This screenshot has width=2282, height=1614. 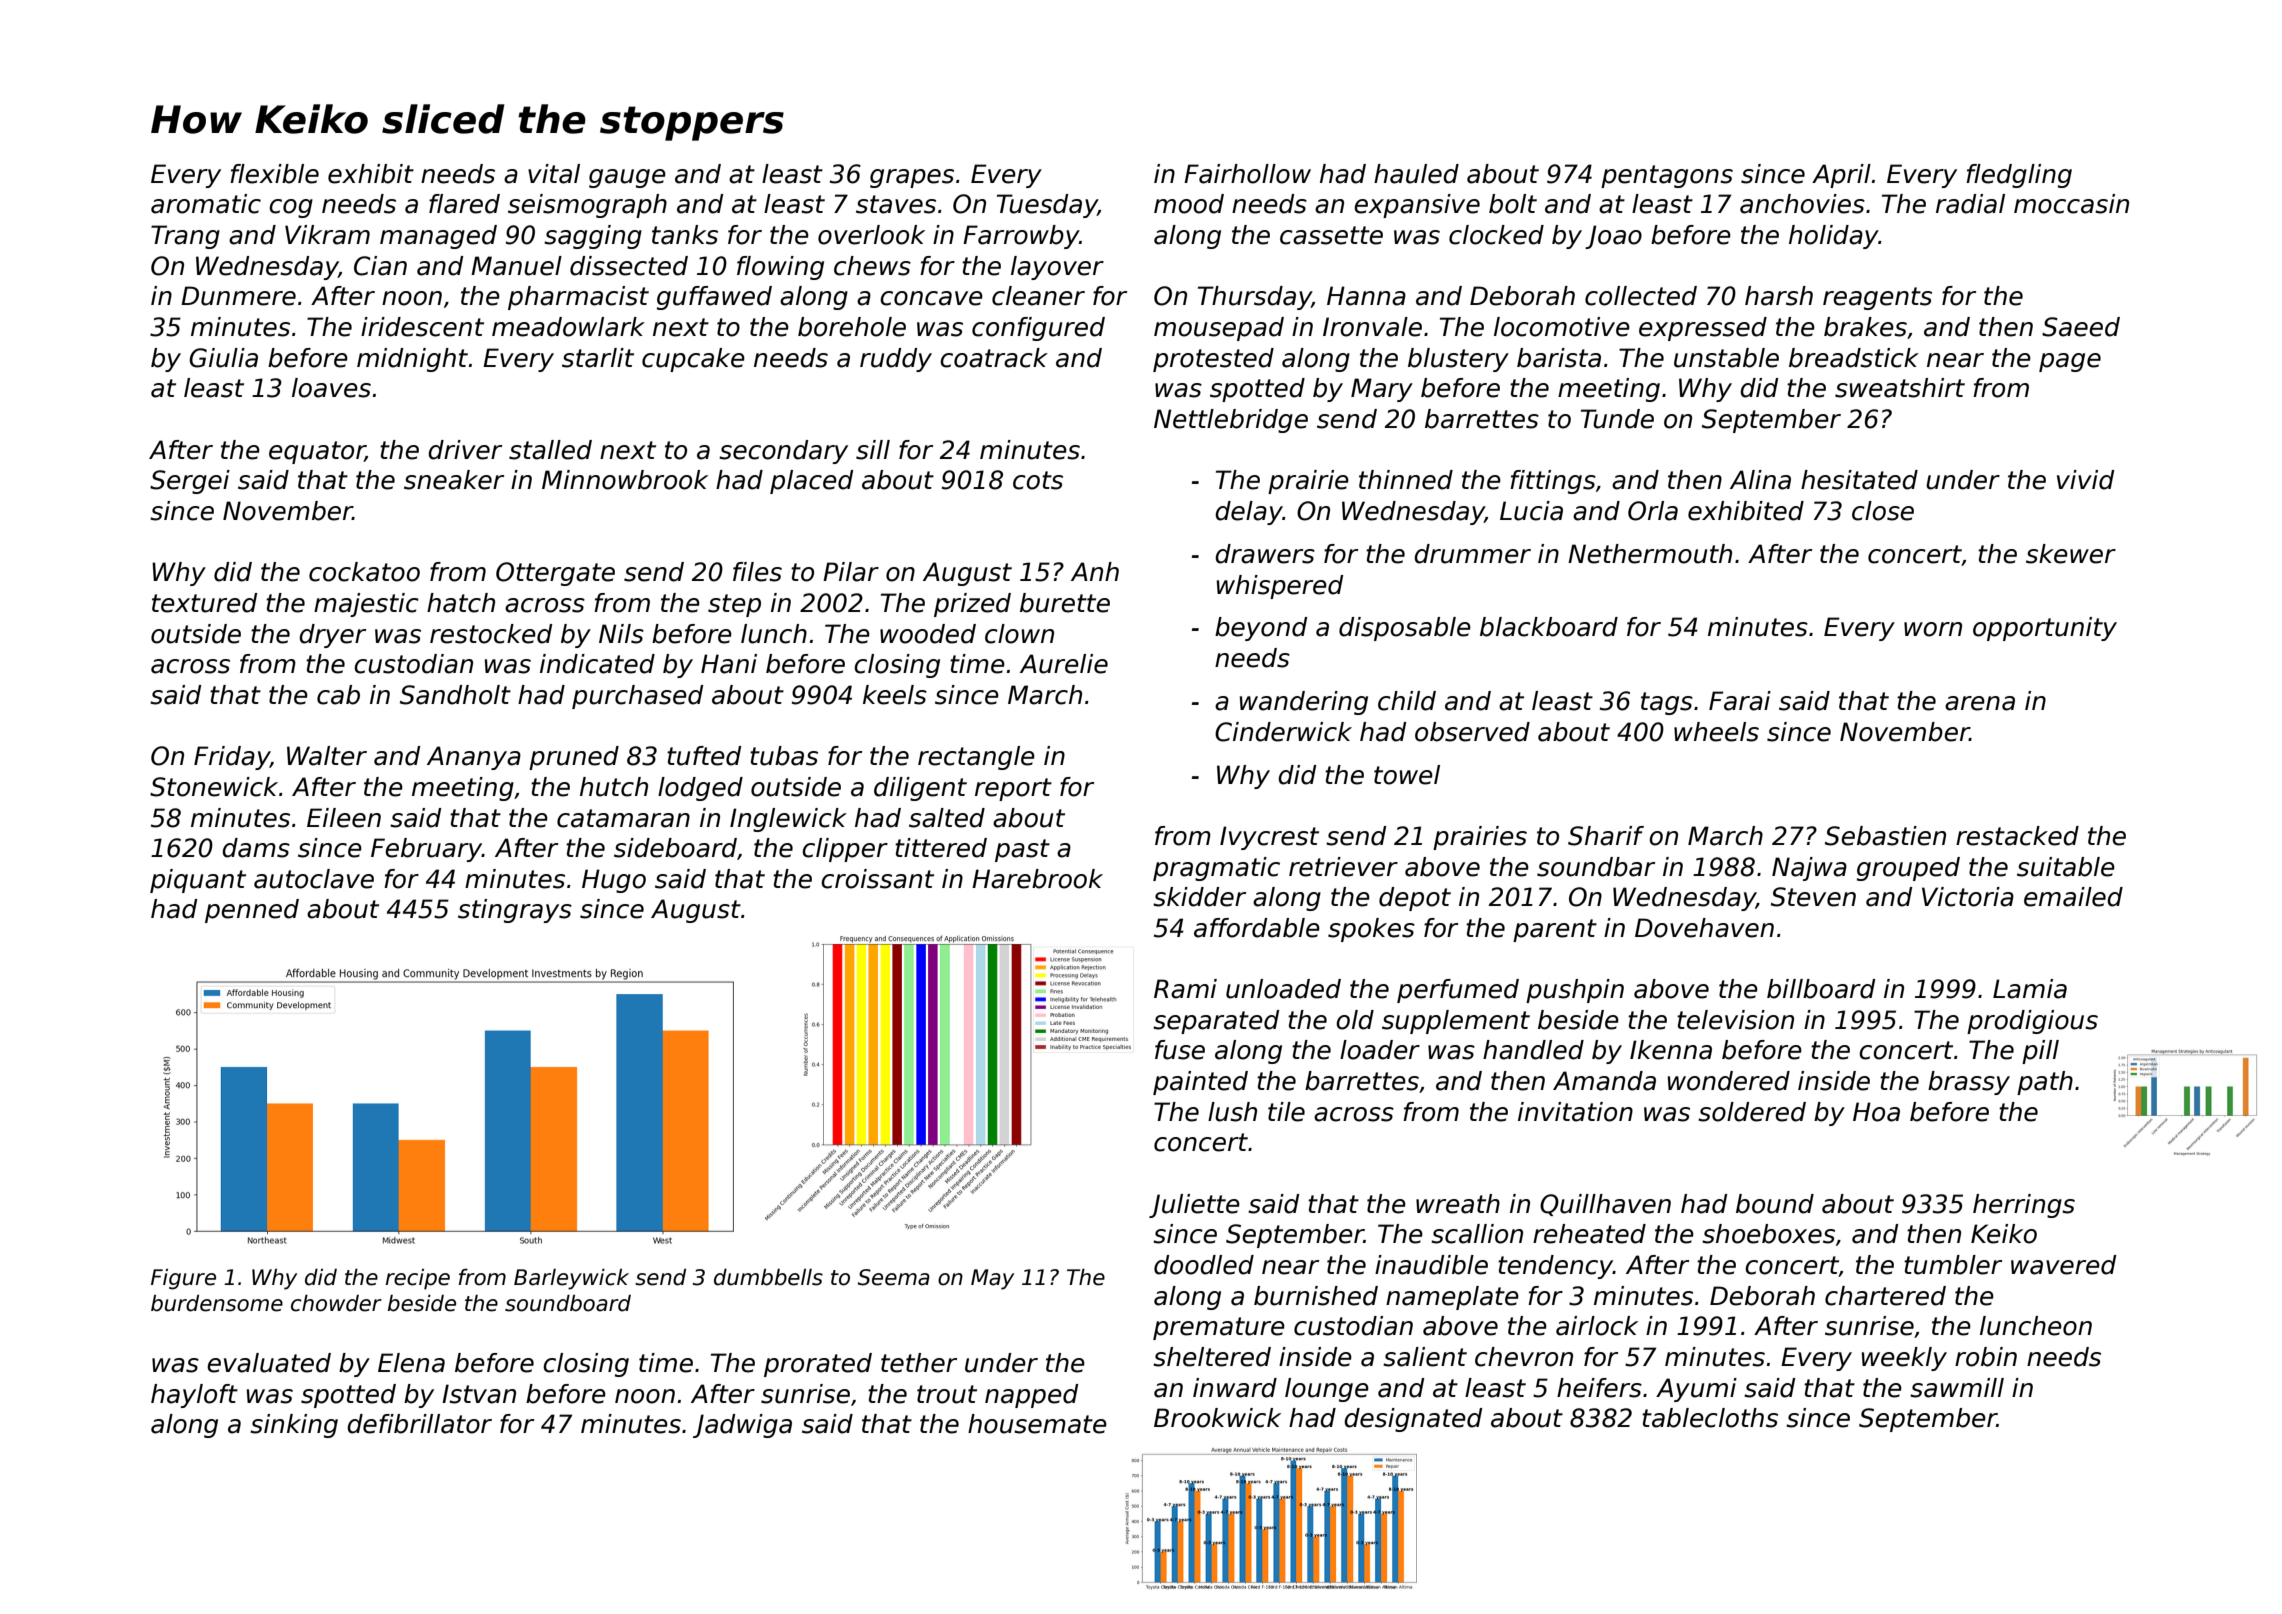 What do you see at coordinates (331, 388) in the screenshot?
I see `loaves` at bounding box center [331, 388].
